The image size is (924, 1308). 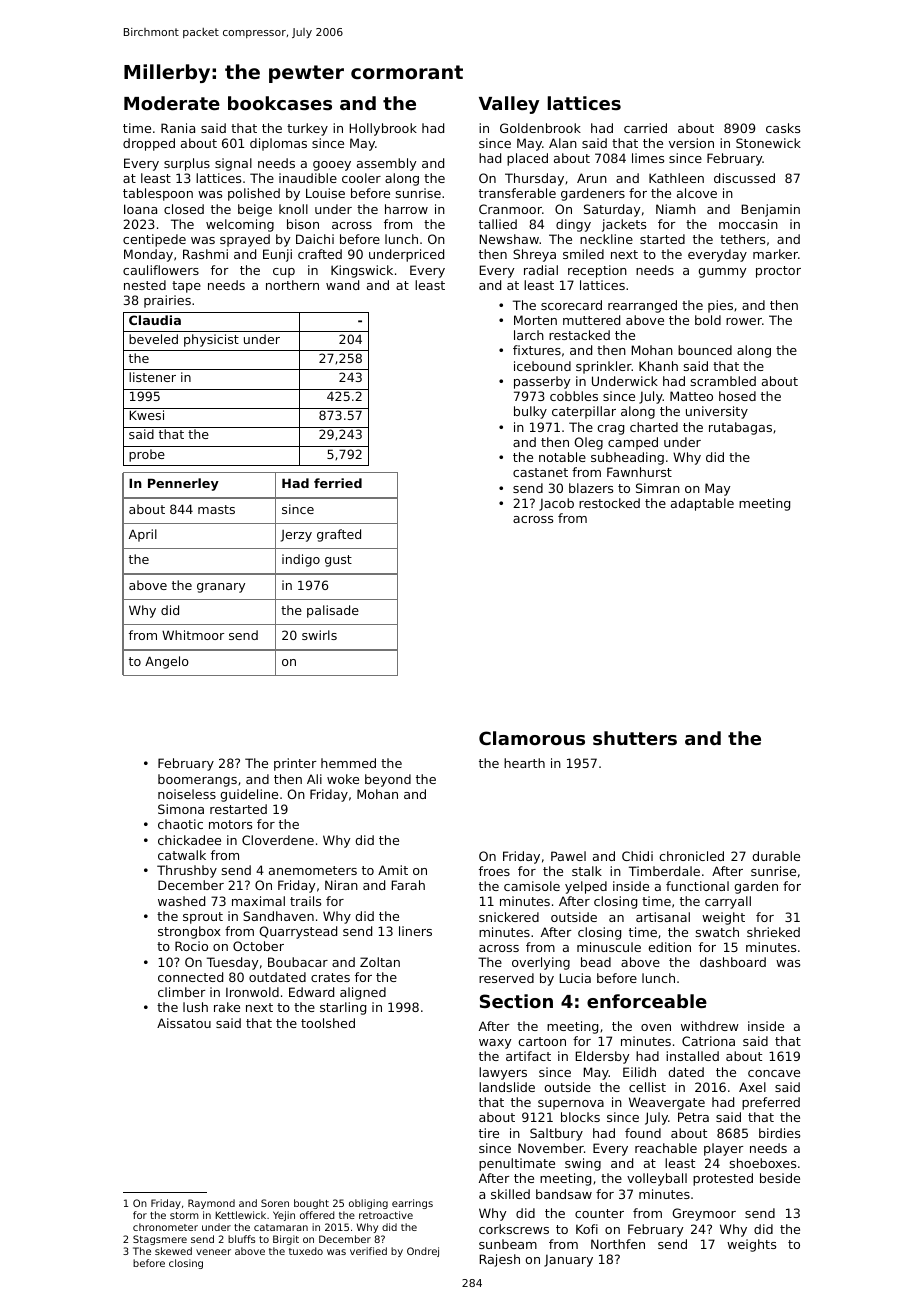 What do you see at coordinates (368, 1251) in the image?
I see `verified` at bounding box center [368, 1251].
